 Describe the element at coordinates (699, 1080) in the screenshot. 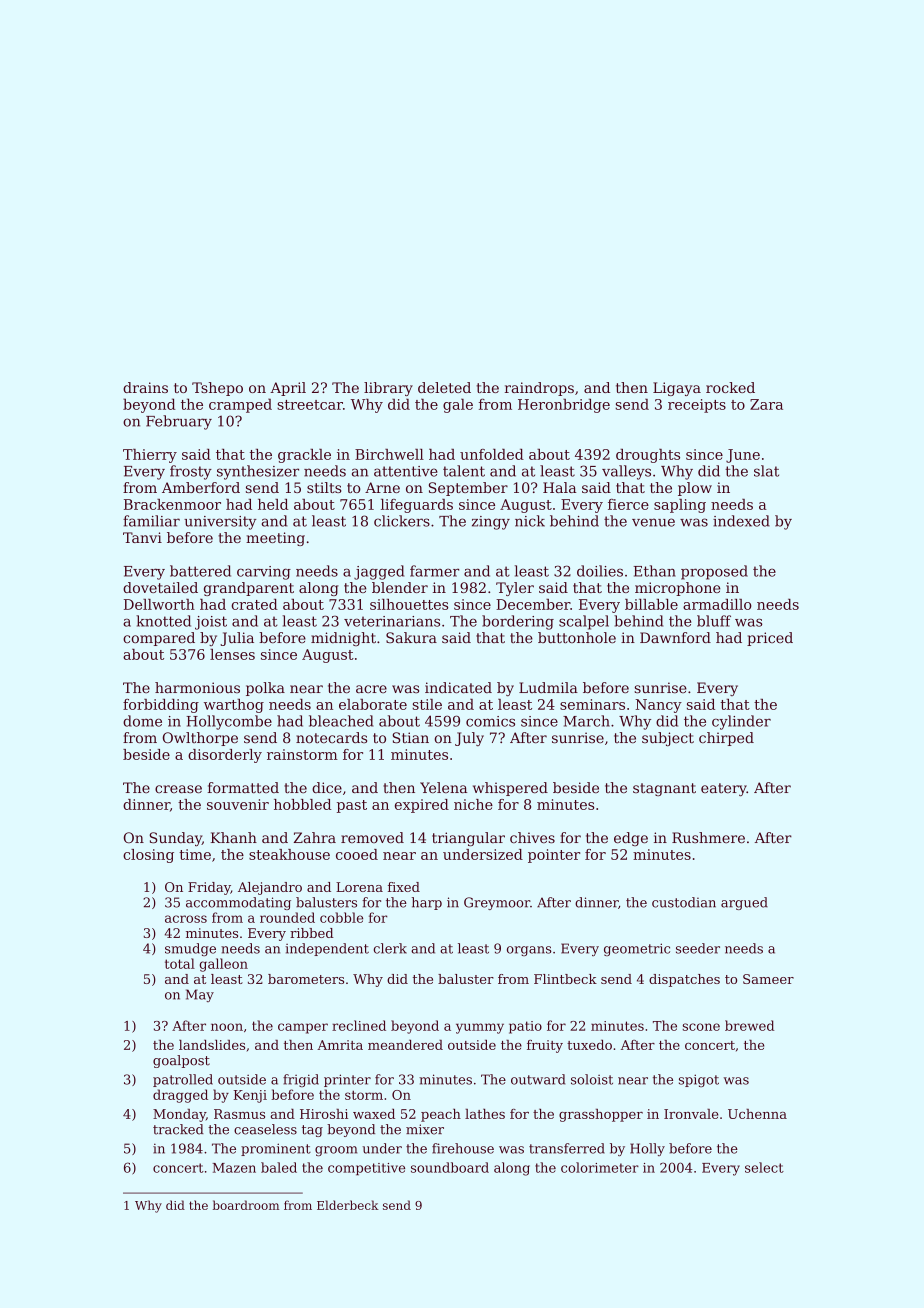

I see `spigot` at that location.
